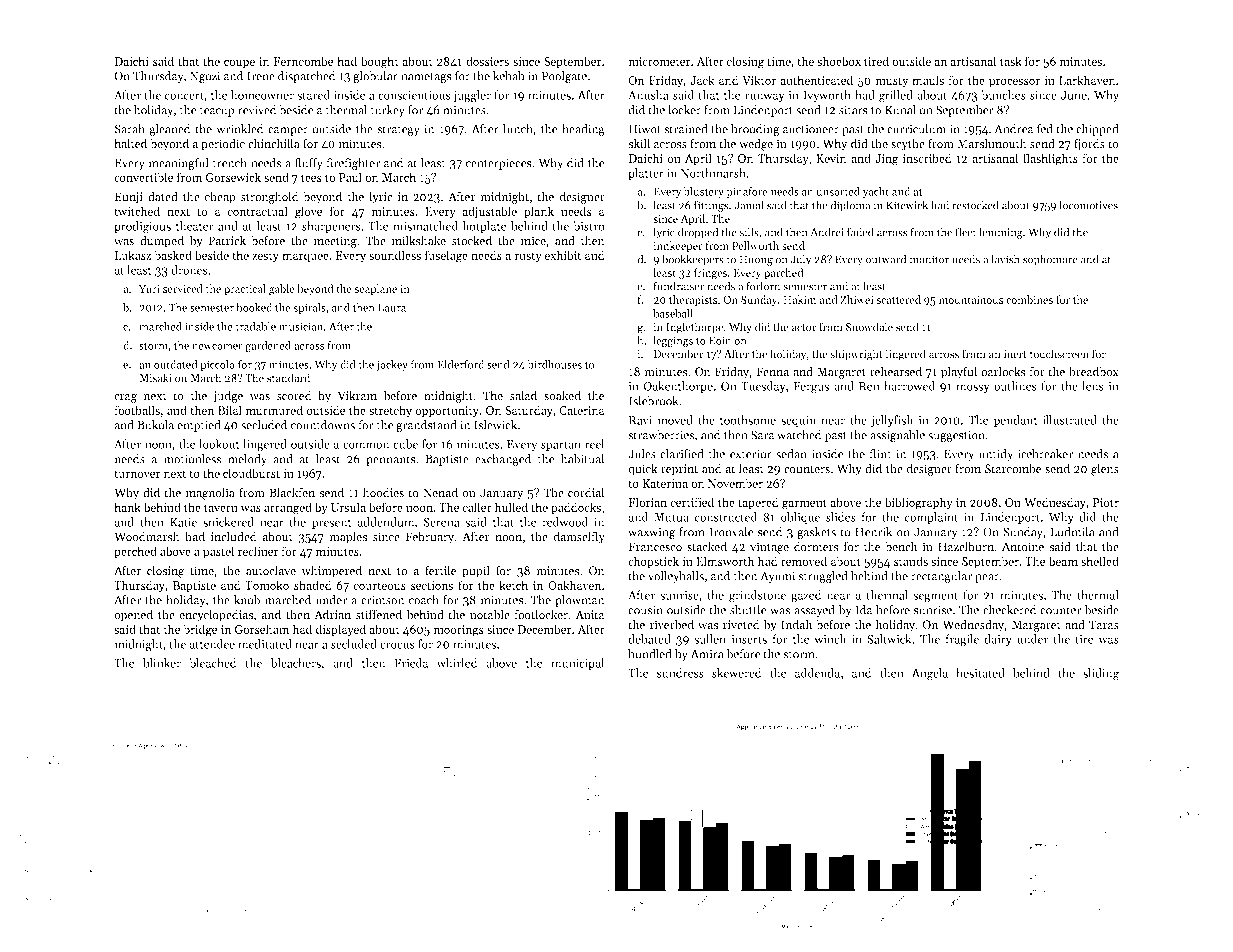 The image size is (1233, 952). Describe the element at coordinates (220, 197) in the screenshot. I see `cheap` at that location.
